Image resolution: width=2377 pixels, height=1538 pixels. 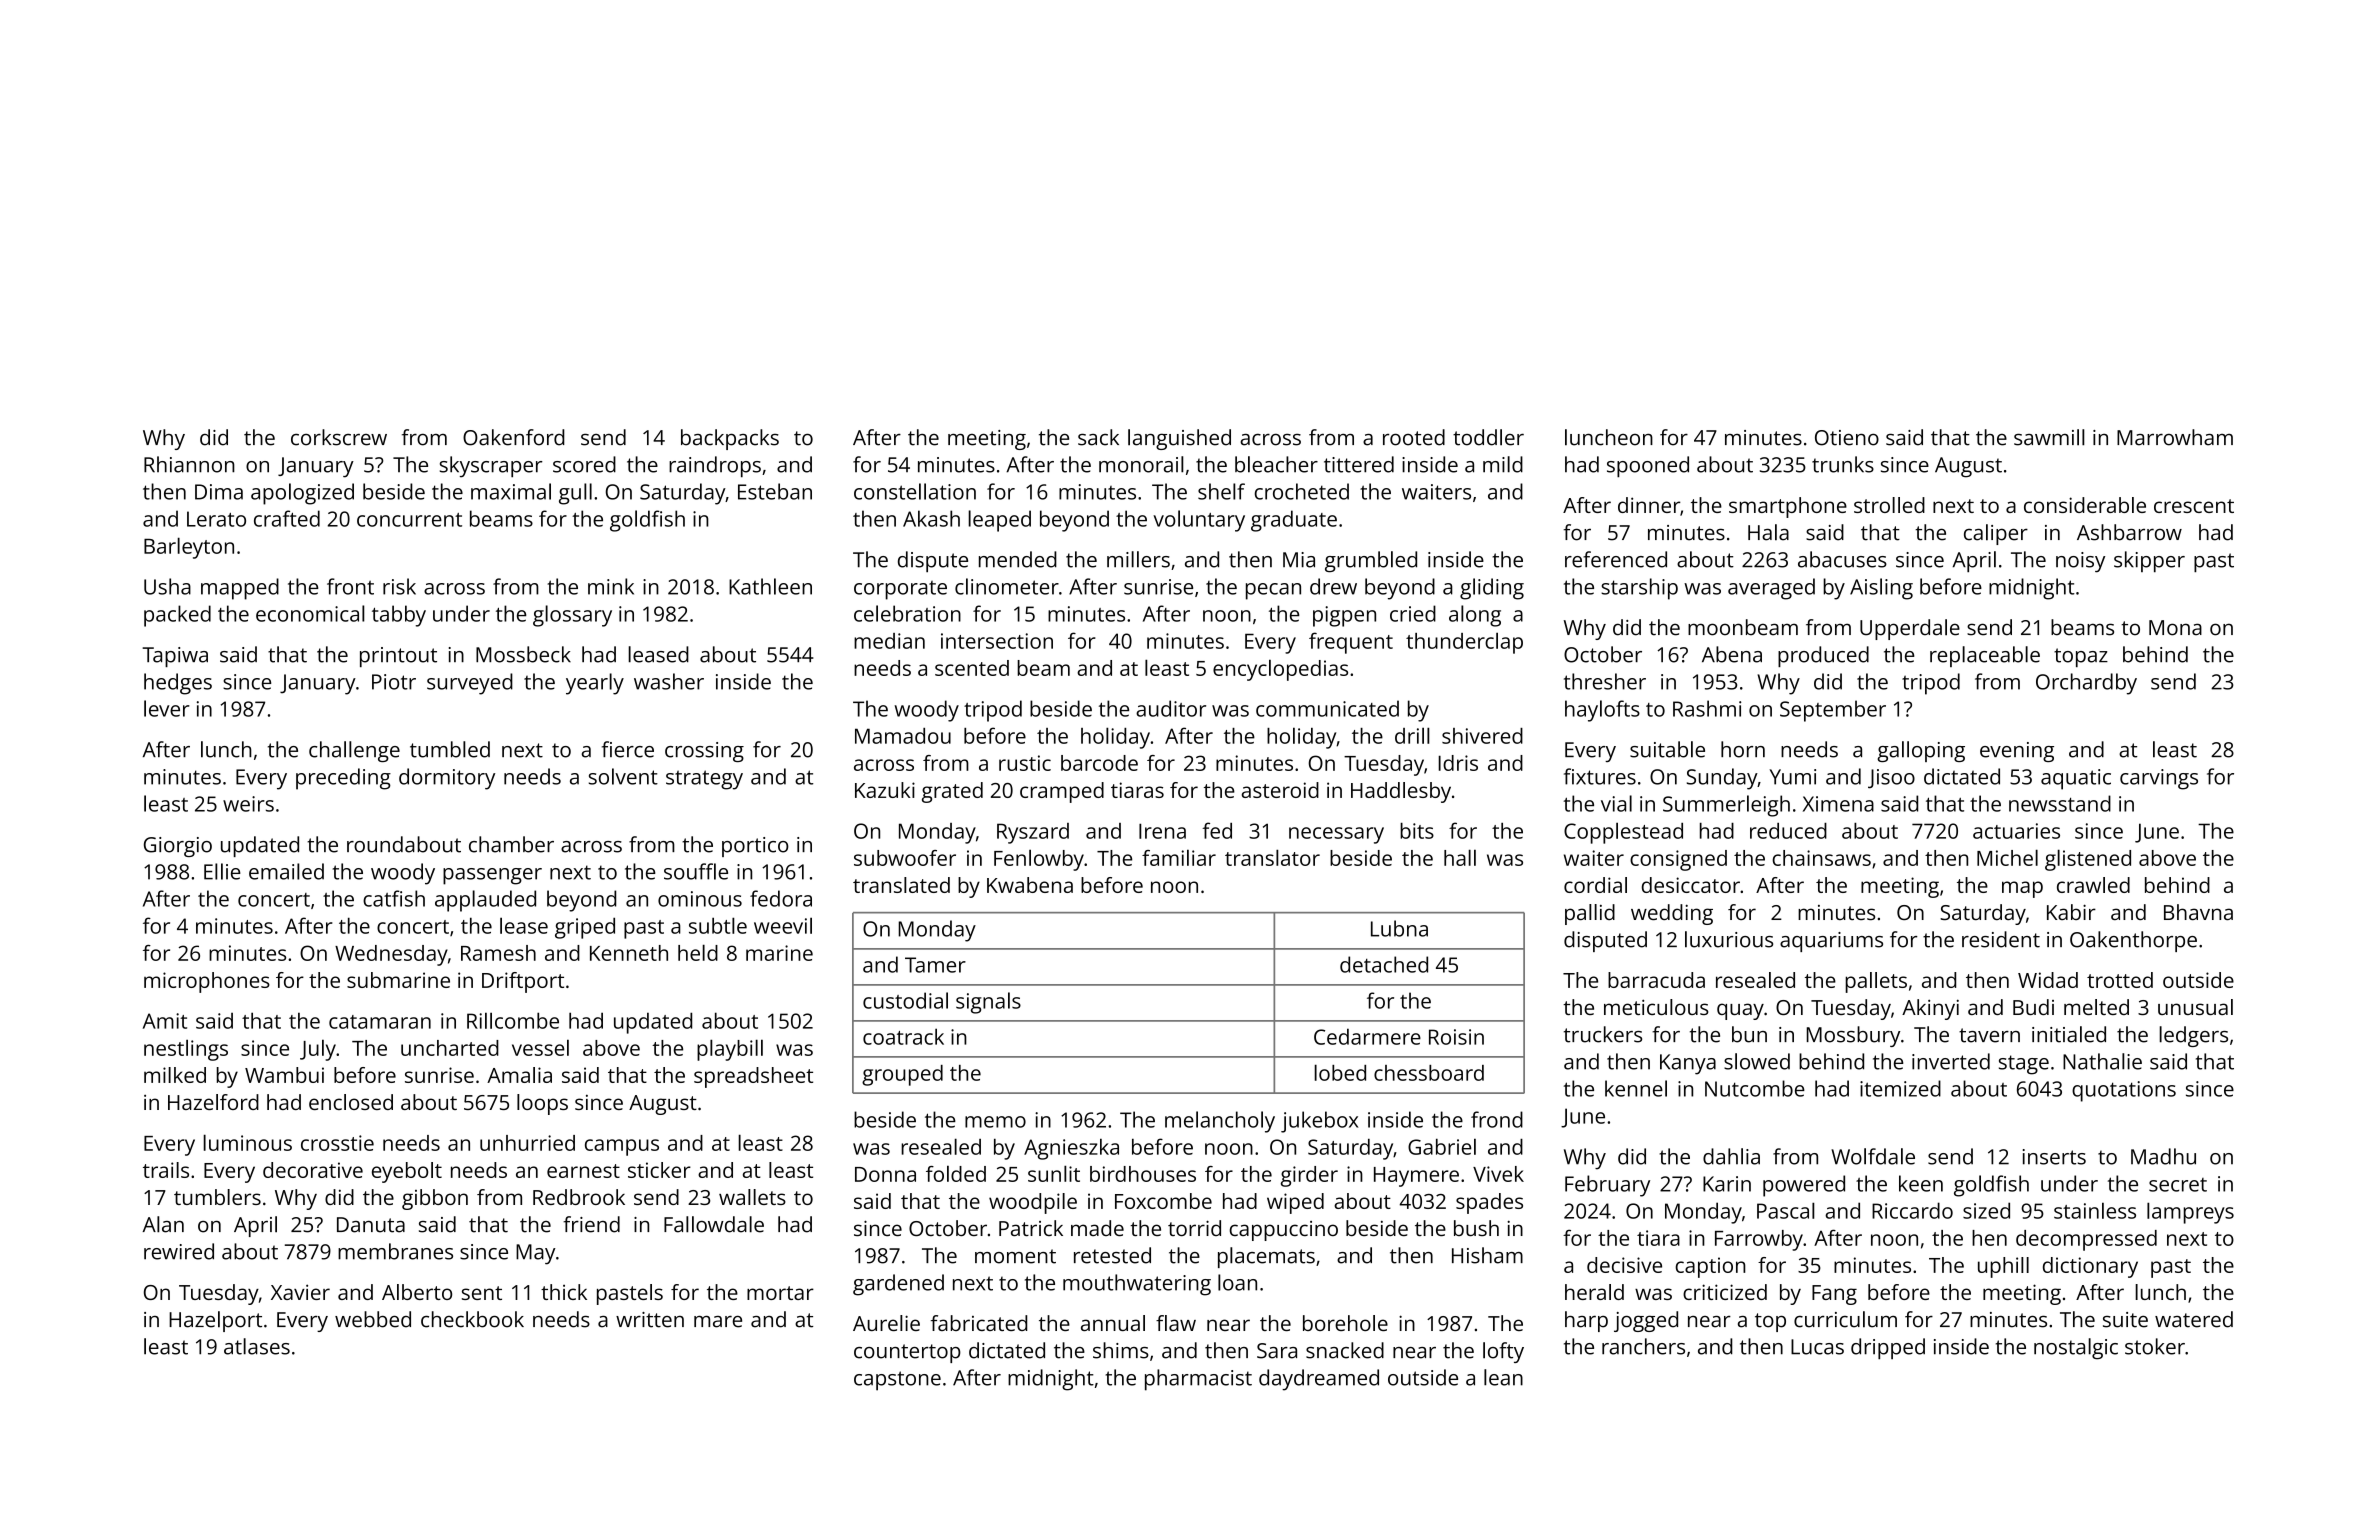 What do you see at coordinates (216, 519) in the image?
I see `Lerato` at bounding box center [216, 519].
